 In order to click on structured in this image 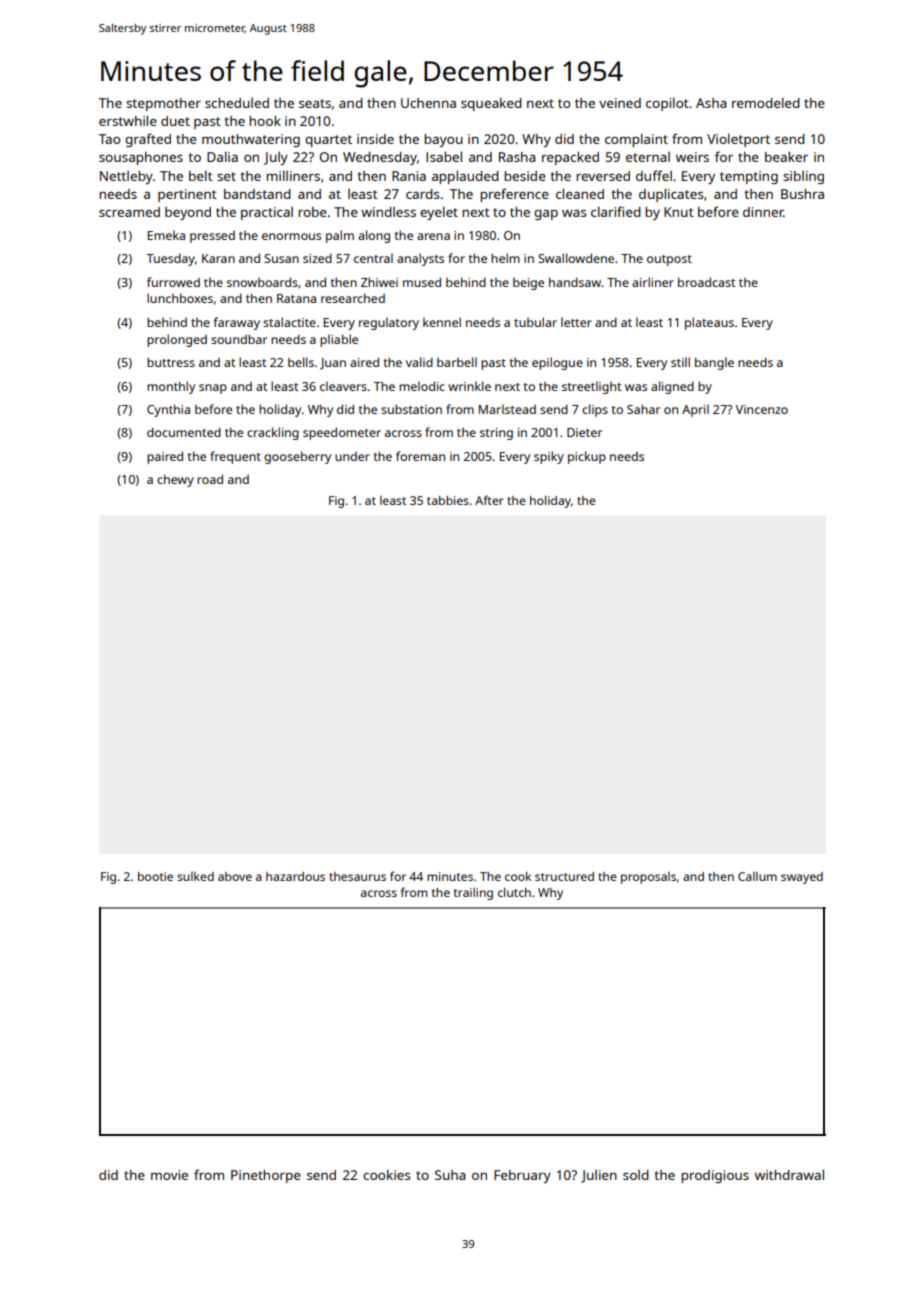, I will do `click(564, 876)`.
